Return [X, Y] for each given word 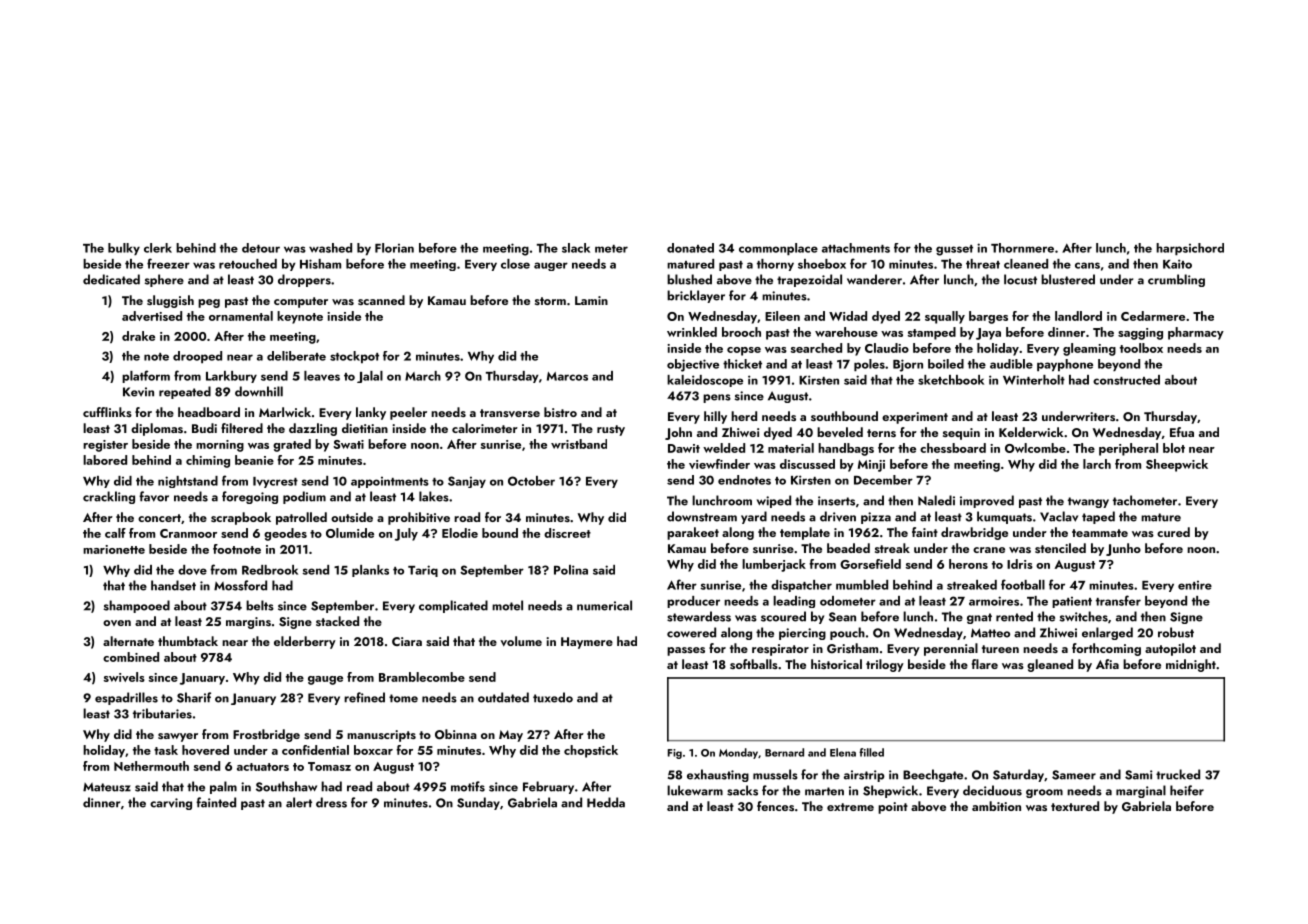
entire [1195, 585]
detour [261, 248]
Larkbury [231, 377]
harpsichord [1190, 249]
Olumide [350, 533]
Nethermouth [151, 766]
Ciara [407, 641]
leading [794, 602]
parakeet [693, 533]
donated [690, 248]
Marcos [567, 376]
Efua [1182, 432]
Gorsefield [870, 564]
